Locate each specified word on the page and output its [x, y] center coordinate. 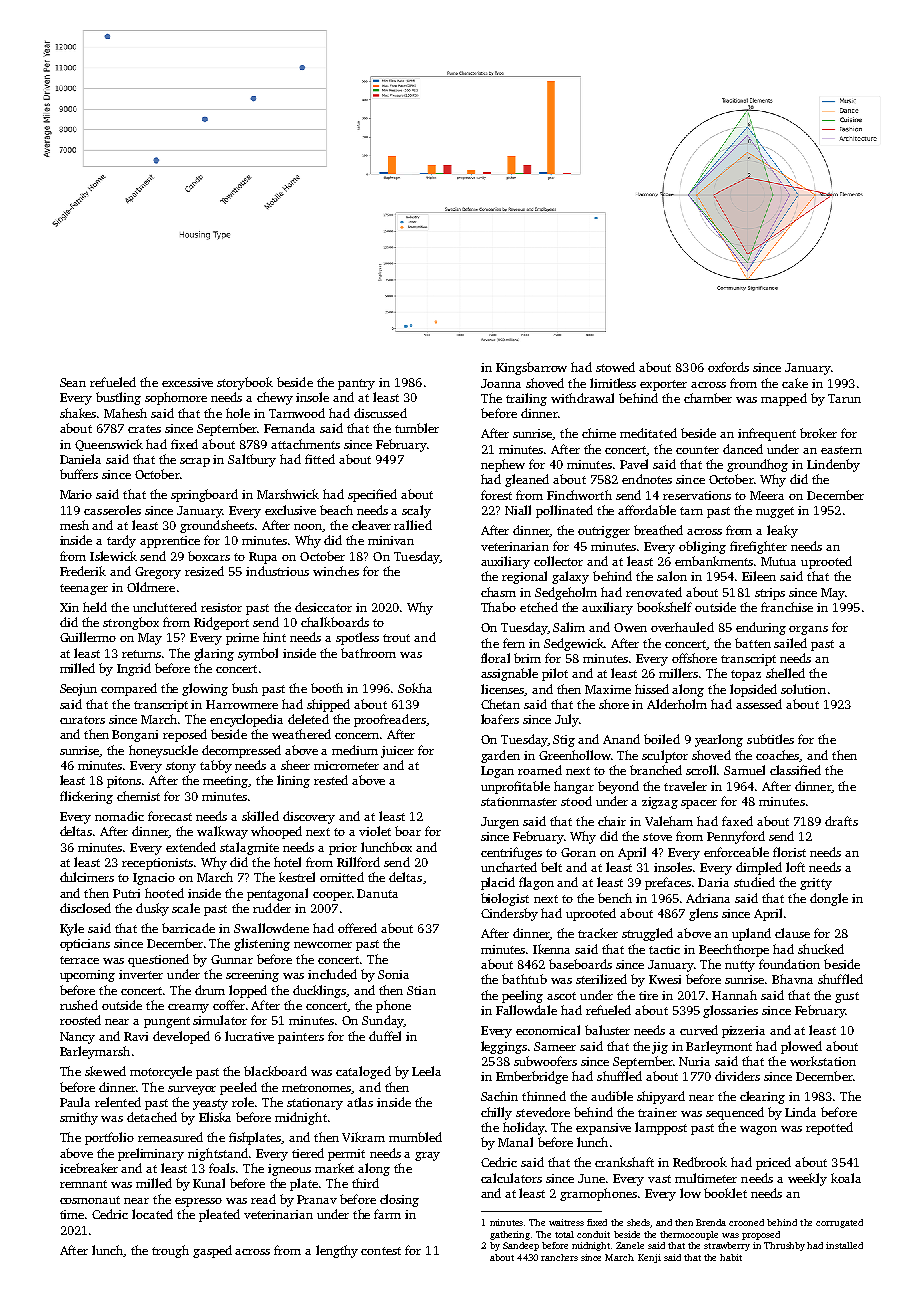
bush [245, 688]
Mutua [778, 561]
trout [396, 638]
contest [381, 1251]
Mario [76, 494]
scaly [416, 511]
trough [170, 1251]
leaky [782, 531]
